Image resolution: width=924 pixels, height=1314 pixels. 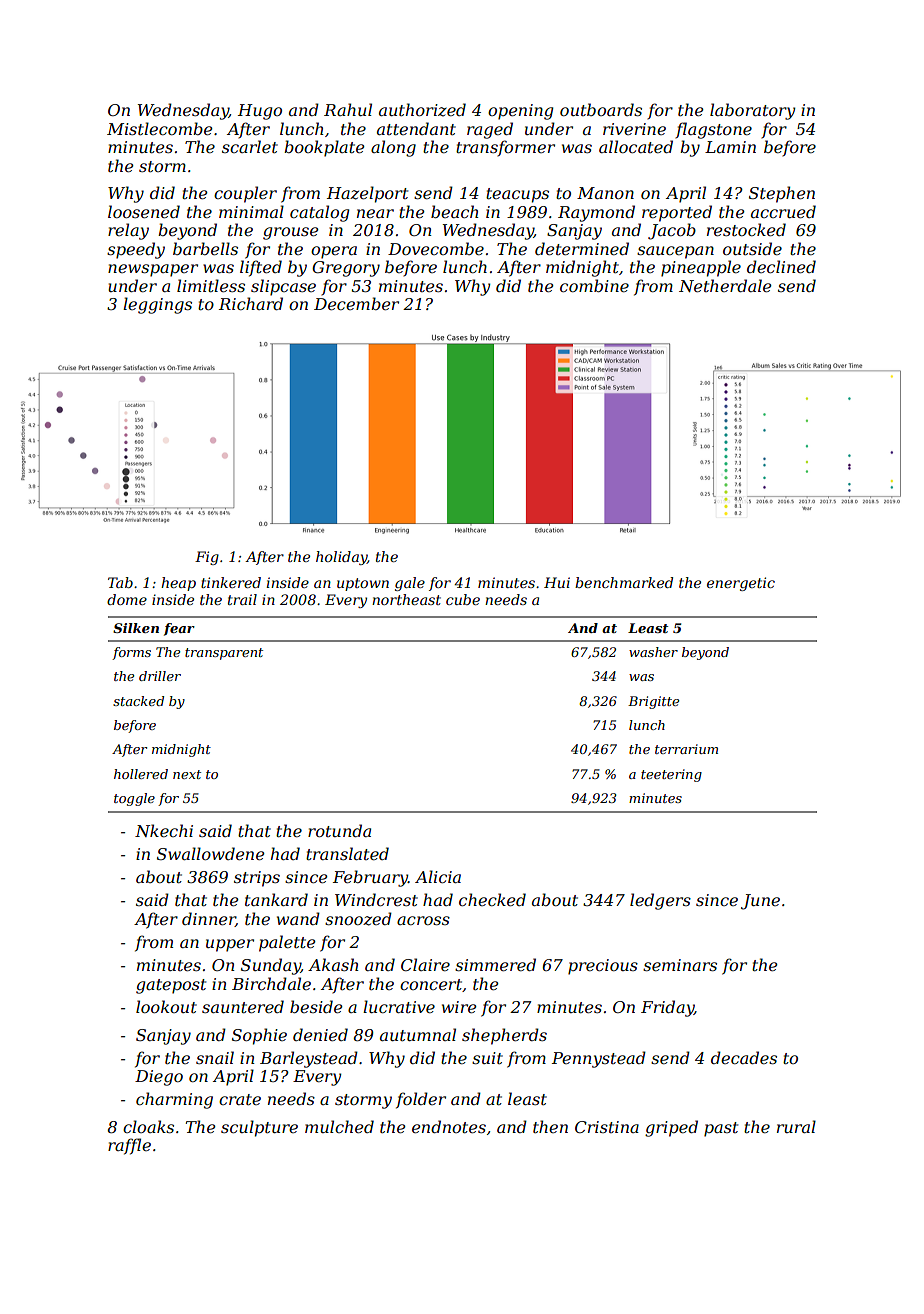 What do you see at coordinates (721, 1129) in the page?
I see `past` at bounding box center [721, 1129].
